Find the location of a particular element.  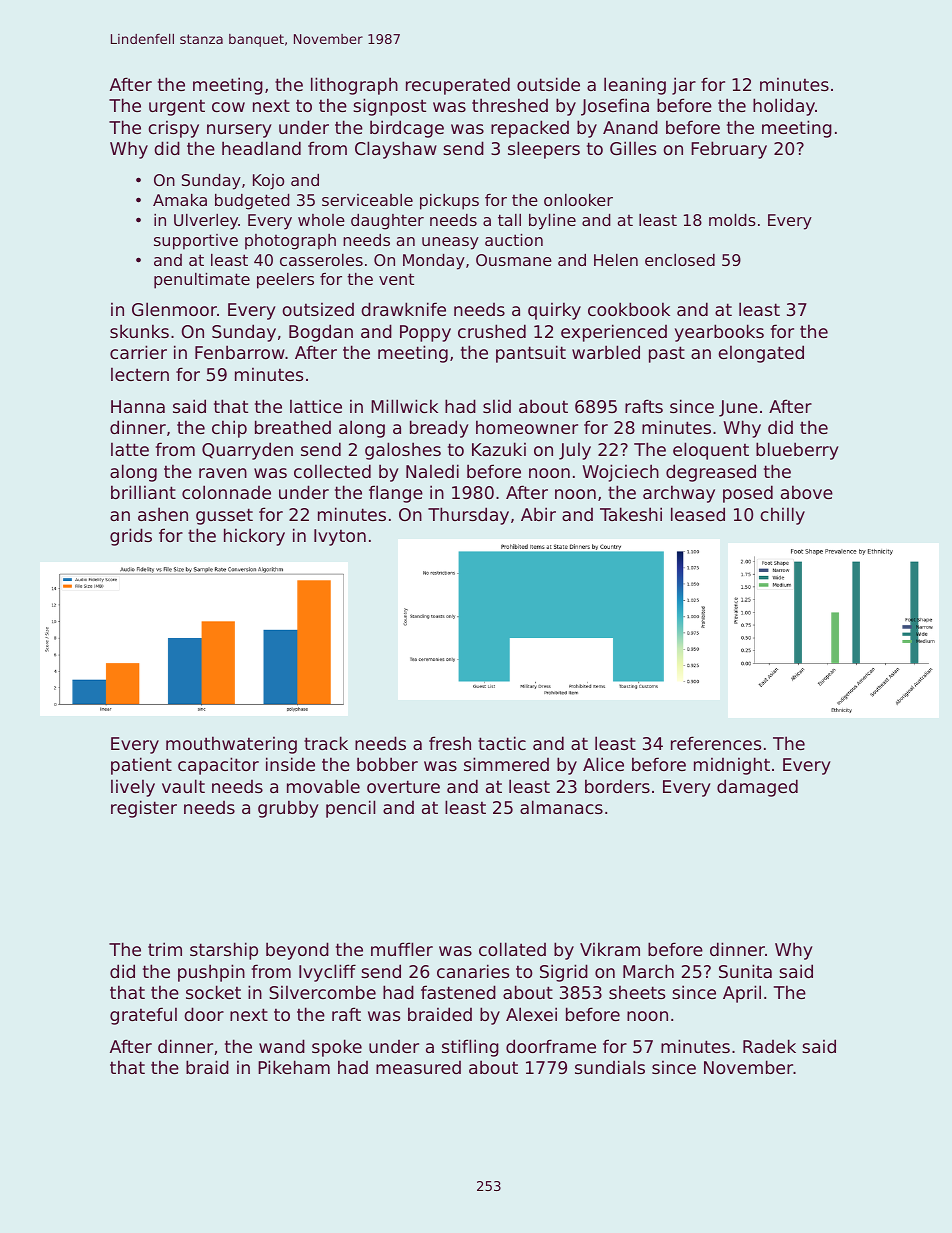

Sunita is located at coordinates (745, 971).
